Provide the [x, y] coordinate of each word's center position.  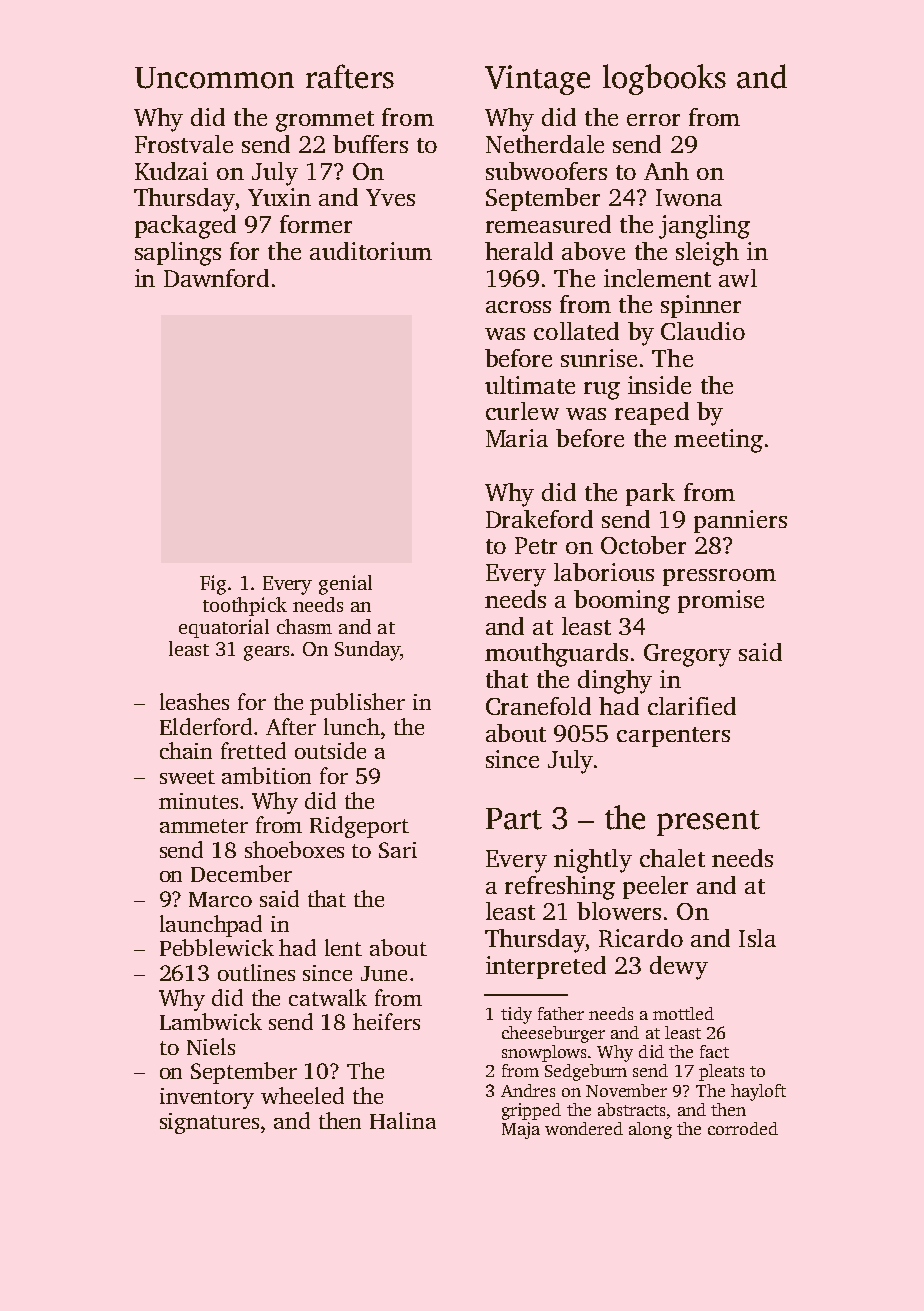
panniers [740, 521]
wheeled [302, 1095]
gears [268, 653]
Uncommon [214, 78]
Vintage [537, 80]
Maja [521, 1130]
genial [345, 585]
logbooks [664, 79]
